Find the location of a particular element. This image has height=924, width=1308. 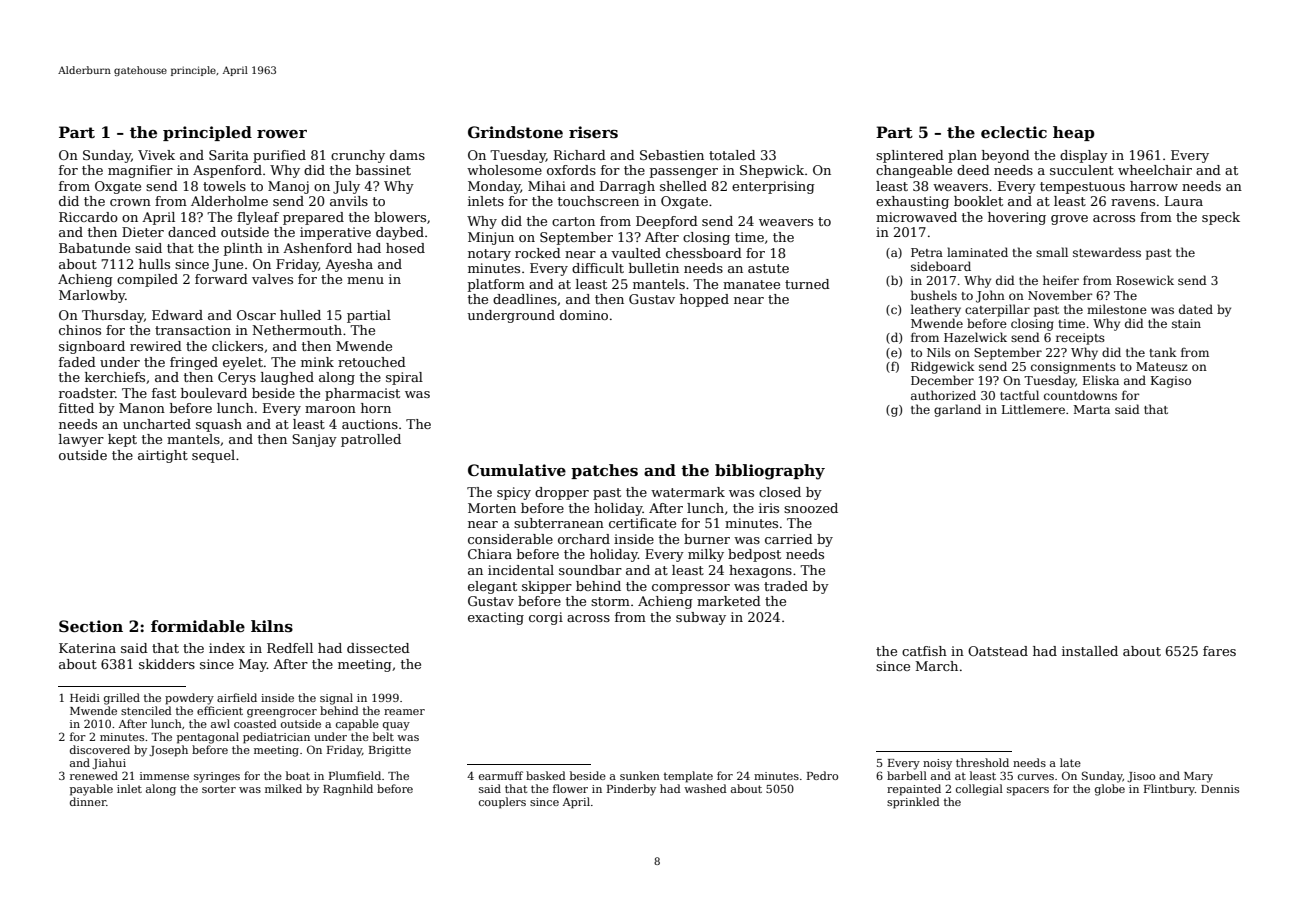

Littlemere is located at coordinates (1033, 409).
